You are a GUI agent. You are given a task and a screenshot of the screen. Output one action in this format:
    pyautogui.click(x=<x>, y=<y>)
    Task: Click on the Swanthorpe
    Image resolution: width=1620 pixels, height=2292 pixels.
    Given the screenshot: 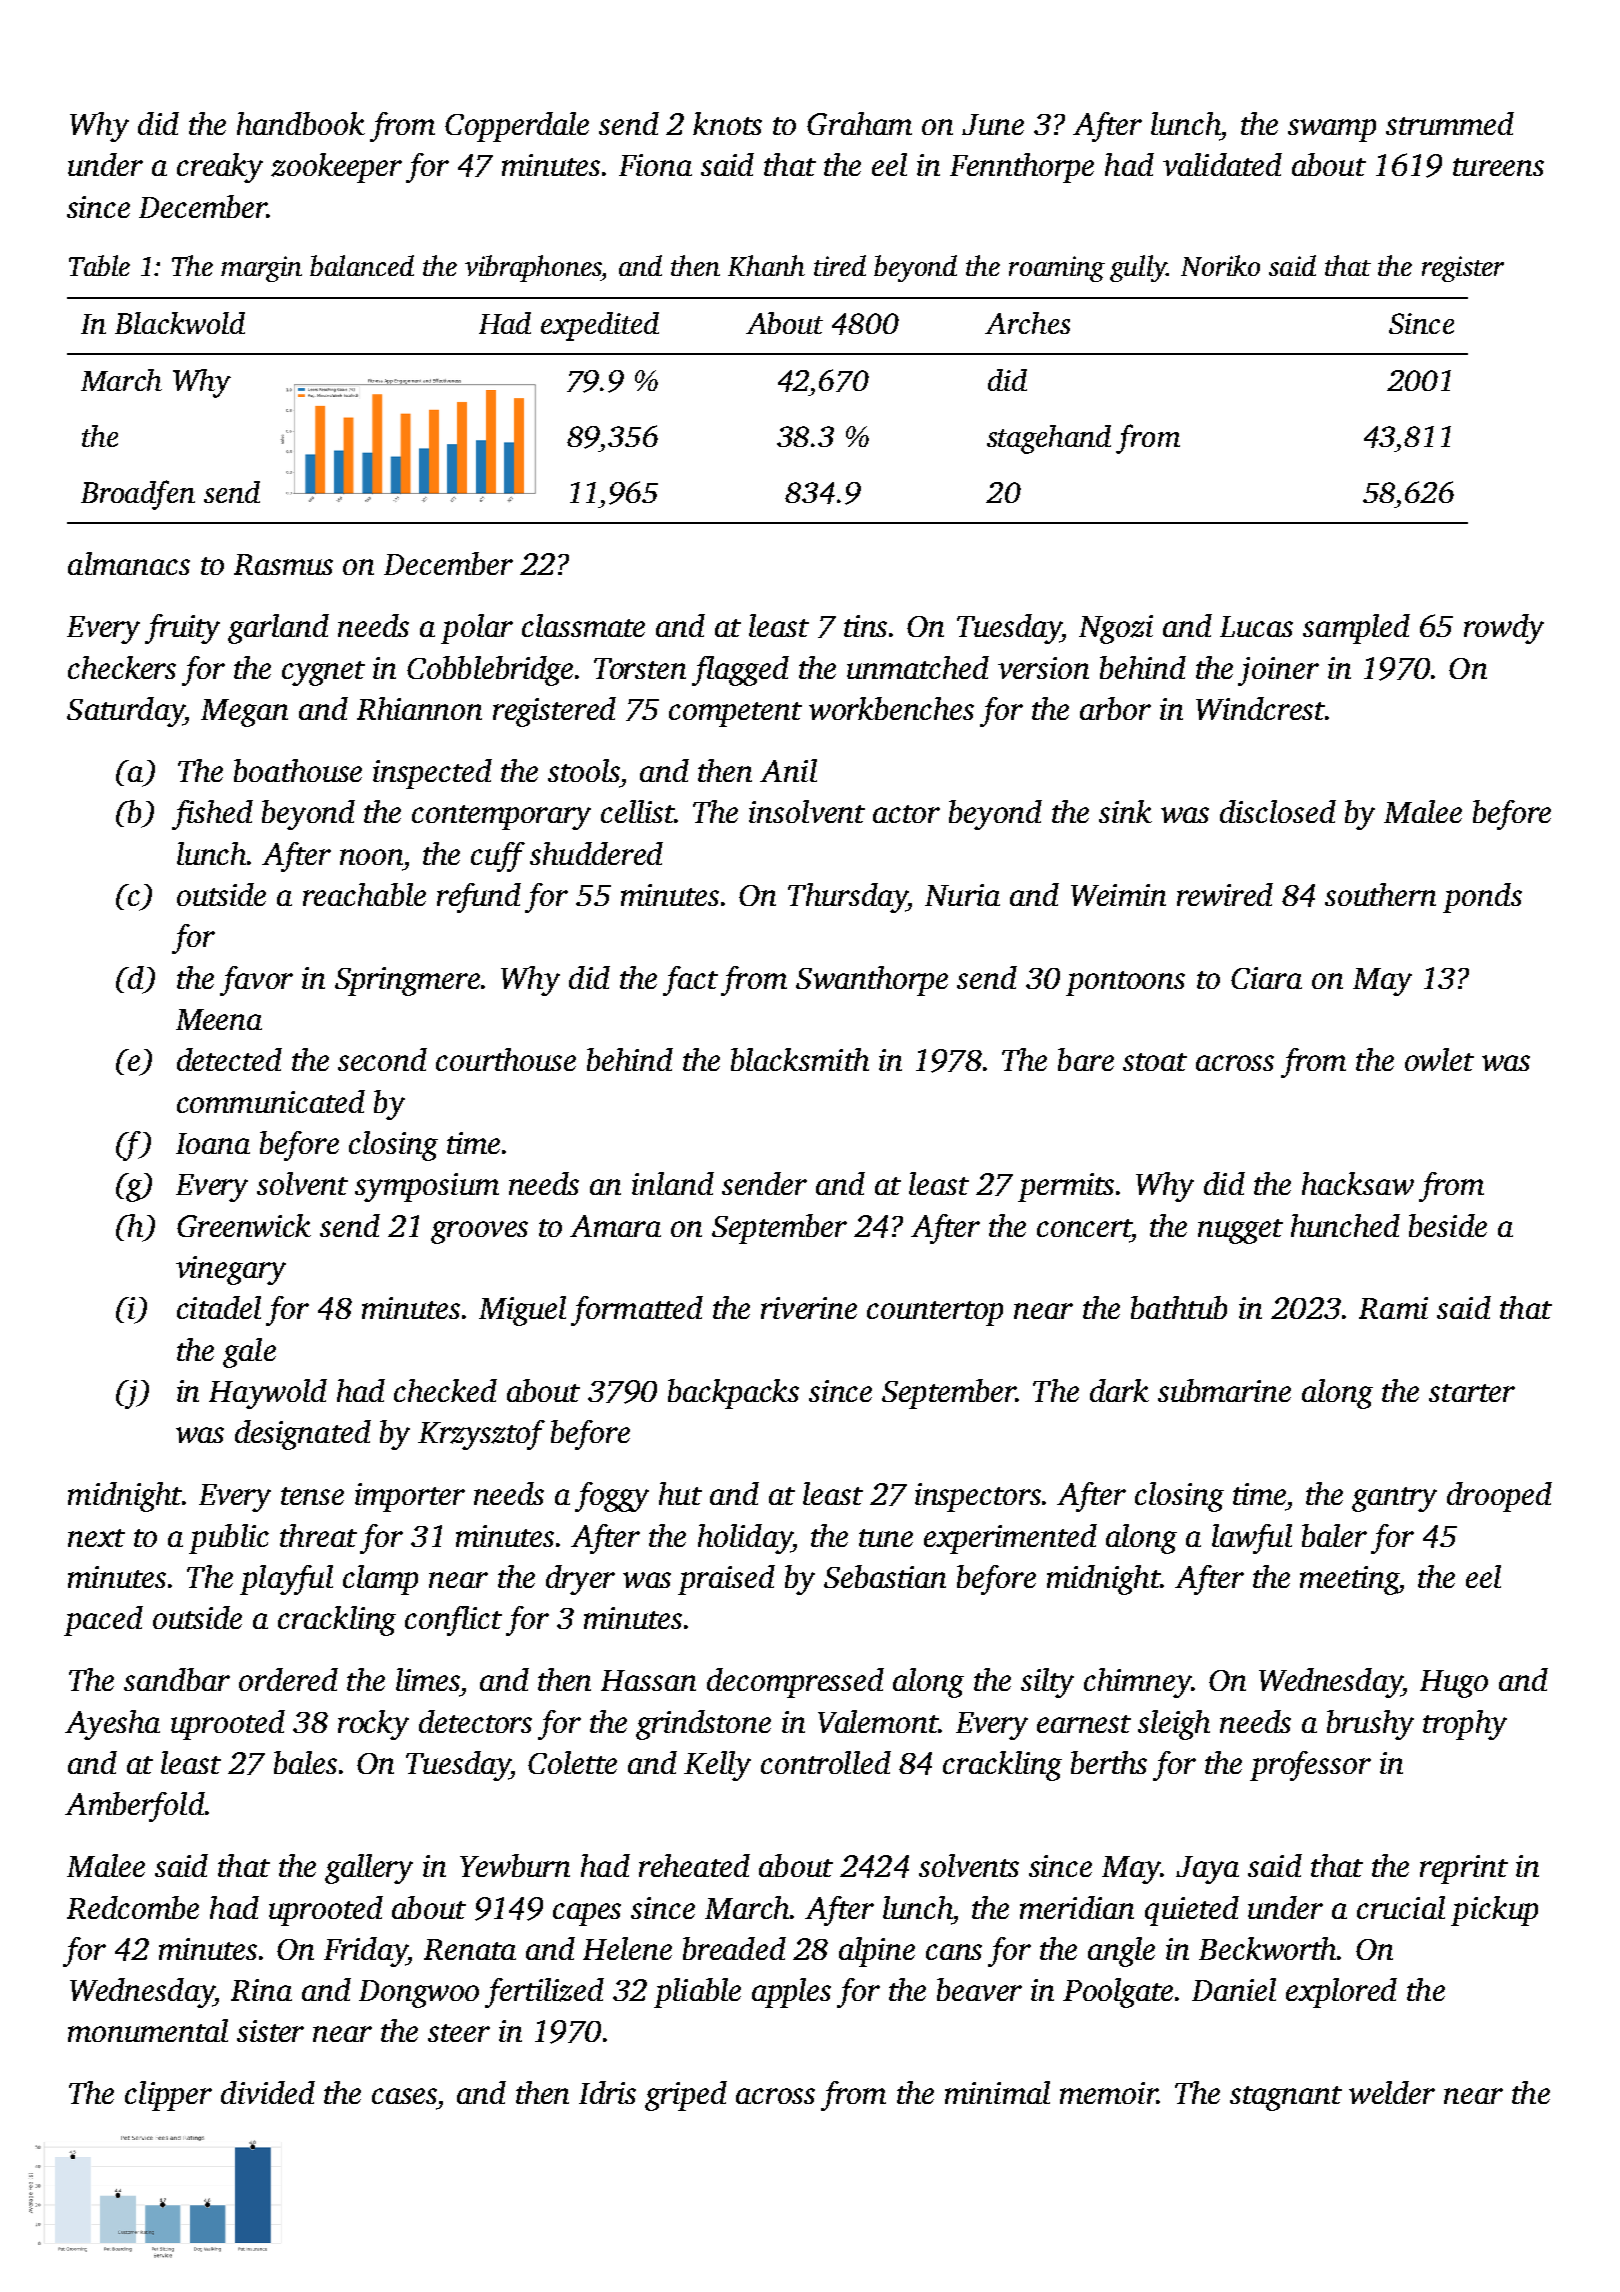 What is the action you would take?
    pyautogui.click(x=872, y=981)
